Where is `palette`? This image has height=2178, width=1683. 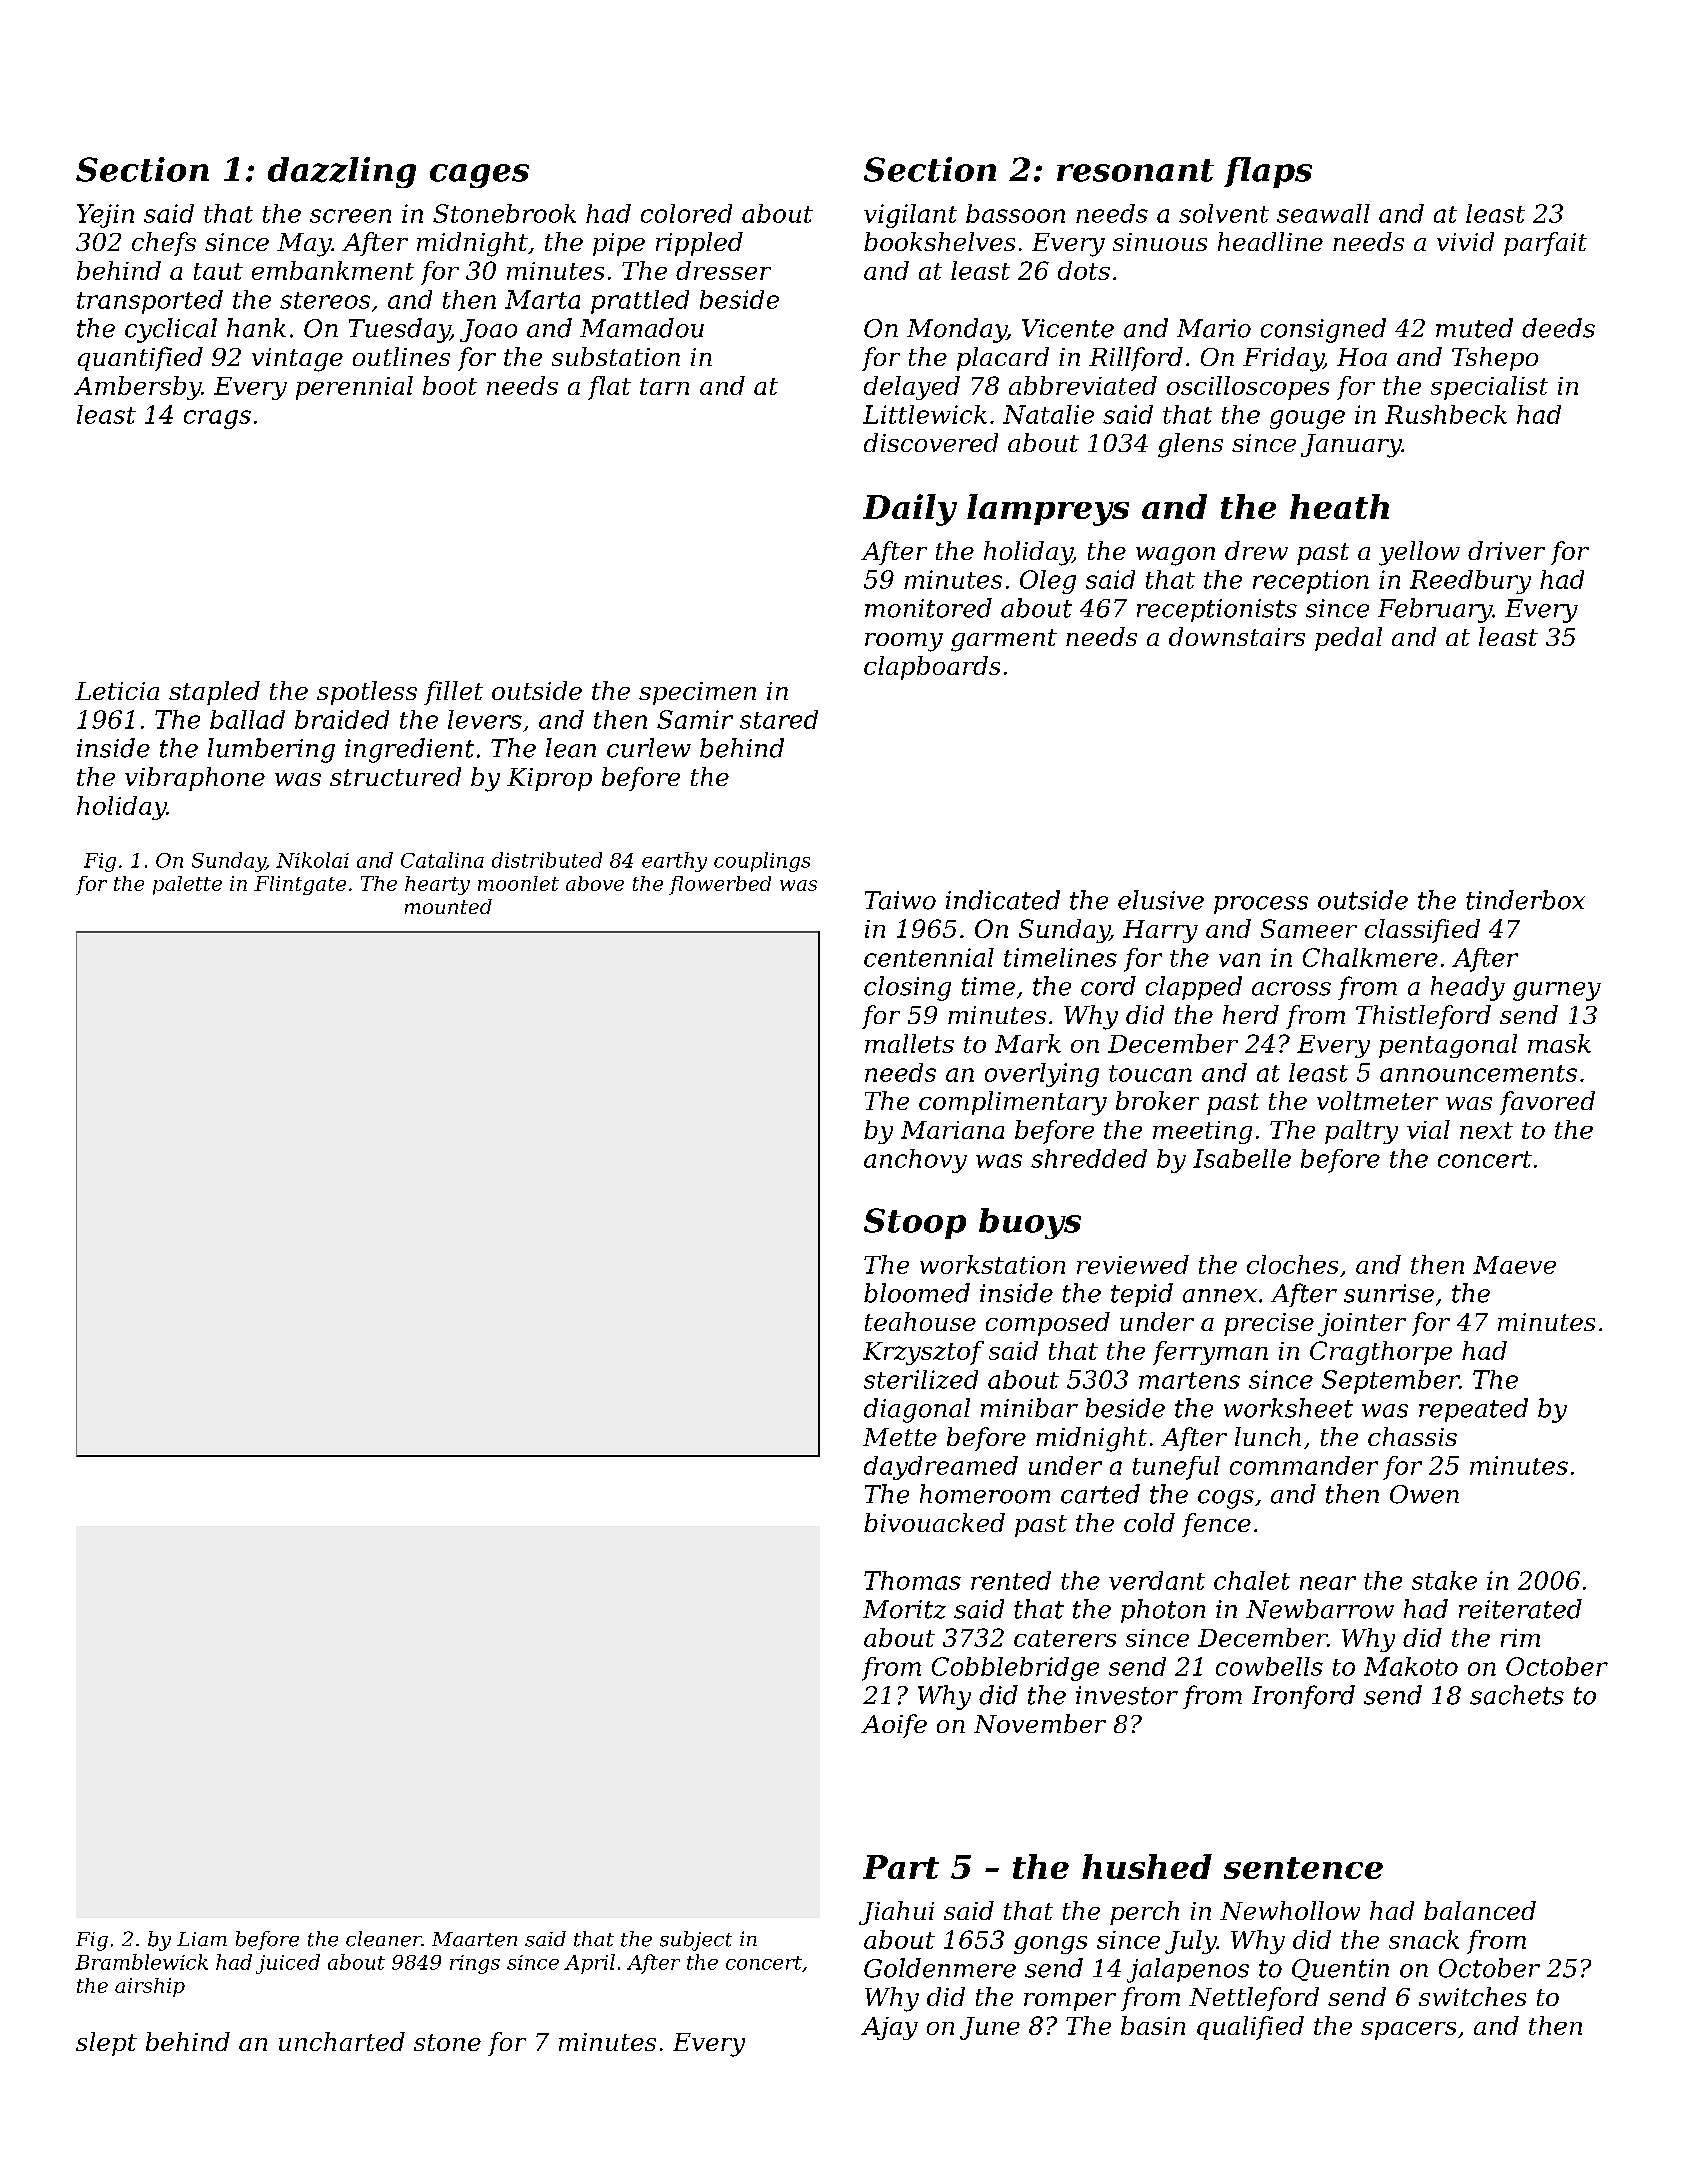 palette is located at coordinates (187, 885).
